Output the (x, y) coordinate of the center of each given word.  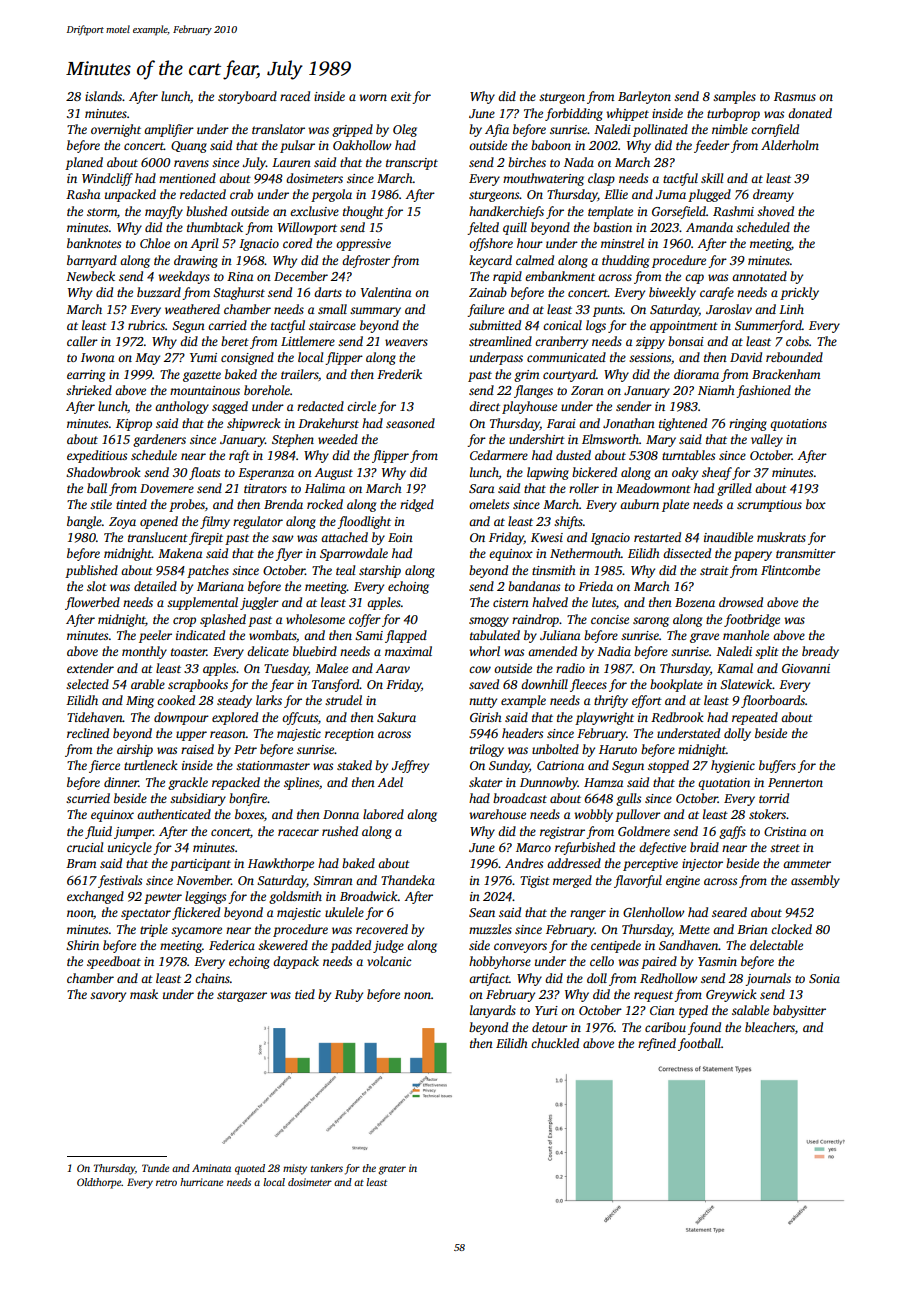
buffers (777, 766)
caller (82, 341)
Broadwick (369, 896)
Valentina (386, 292)
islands (103, 96)
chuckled (555, 1043)
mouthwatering (543, 179)
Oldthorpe (99, 1183)
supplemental (202, 603)
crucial (85, 847)
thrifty (611, 701)
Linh (791, 309)
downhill (544, 684)
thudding (625, 261)
